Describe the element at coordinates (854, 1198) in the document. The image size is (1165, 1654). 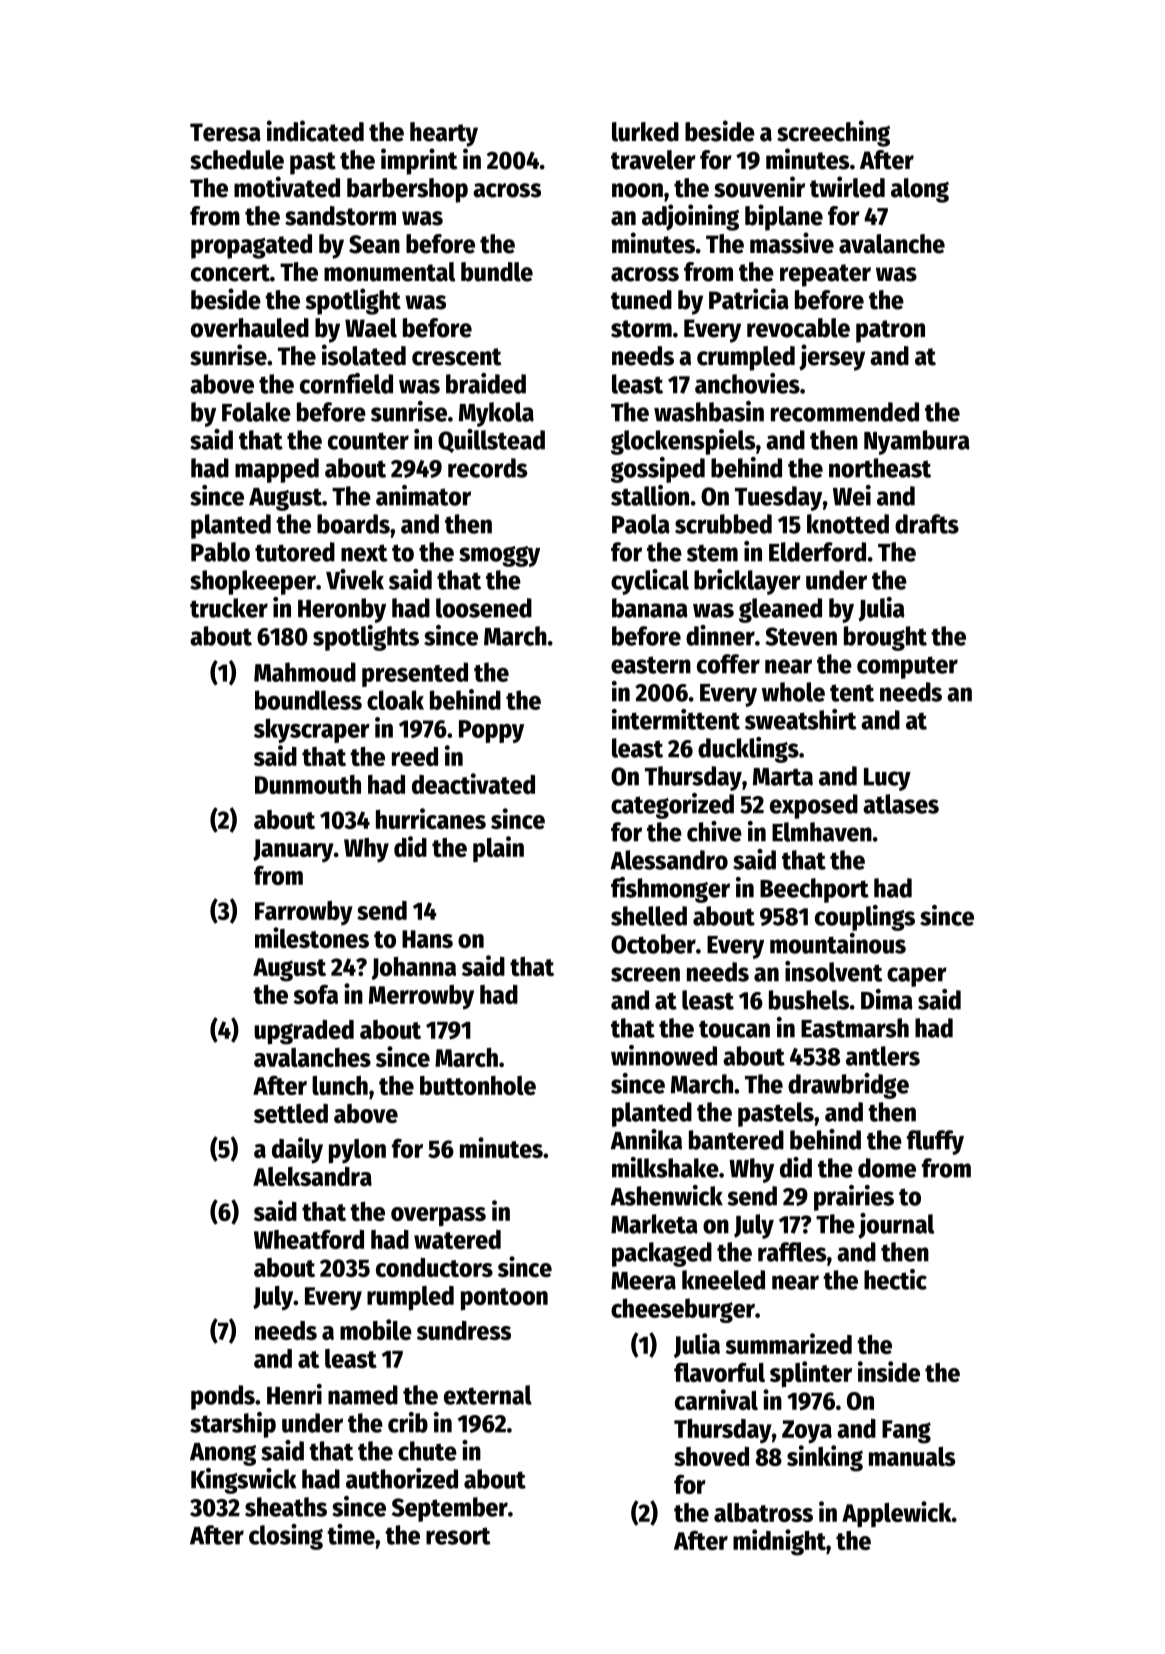
I see `prairies` at that location.
